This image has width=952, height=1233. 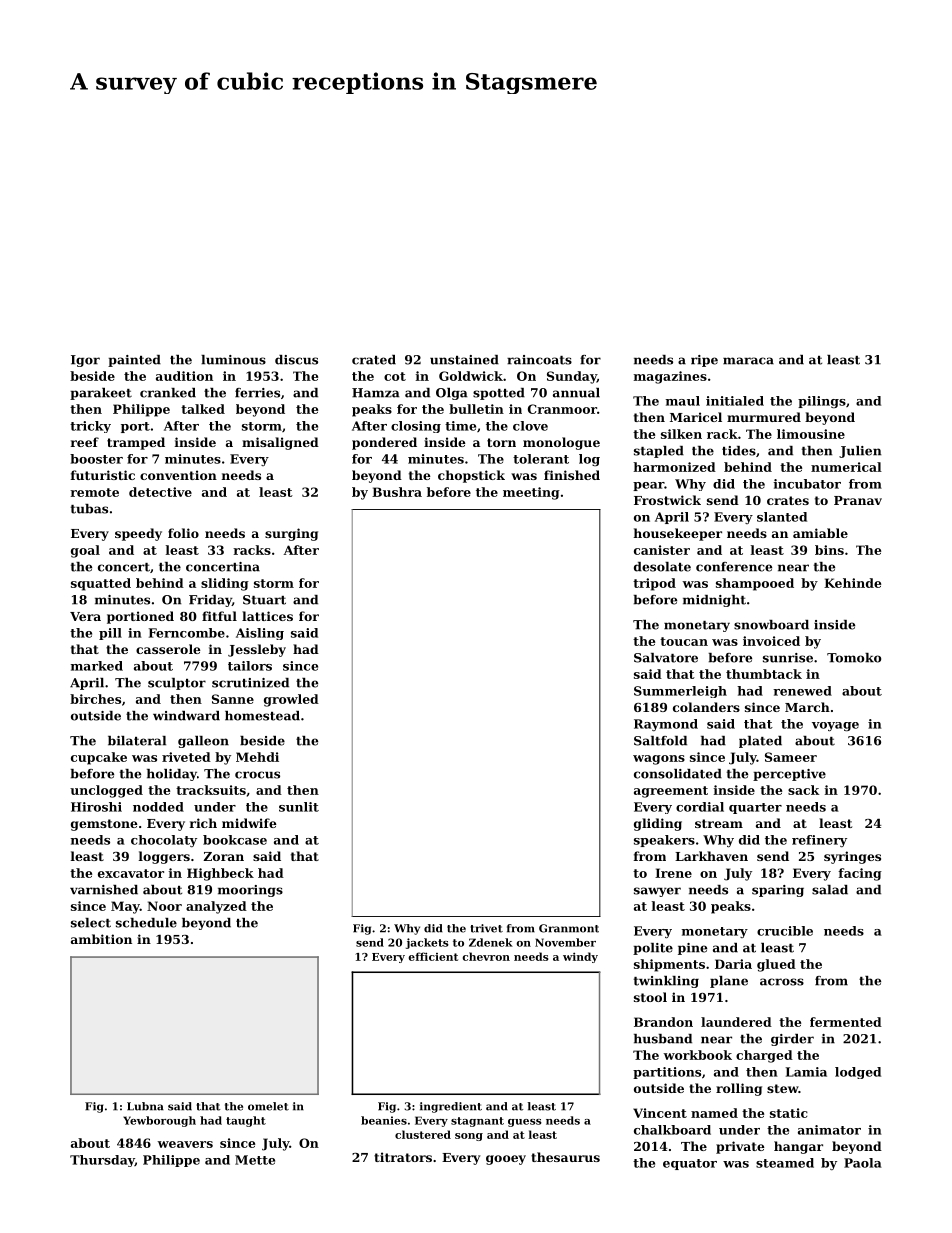 What do you see at coordinates (572, 377) in the image?
I see `Sunday` at bounding box center [572, 377].
